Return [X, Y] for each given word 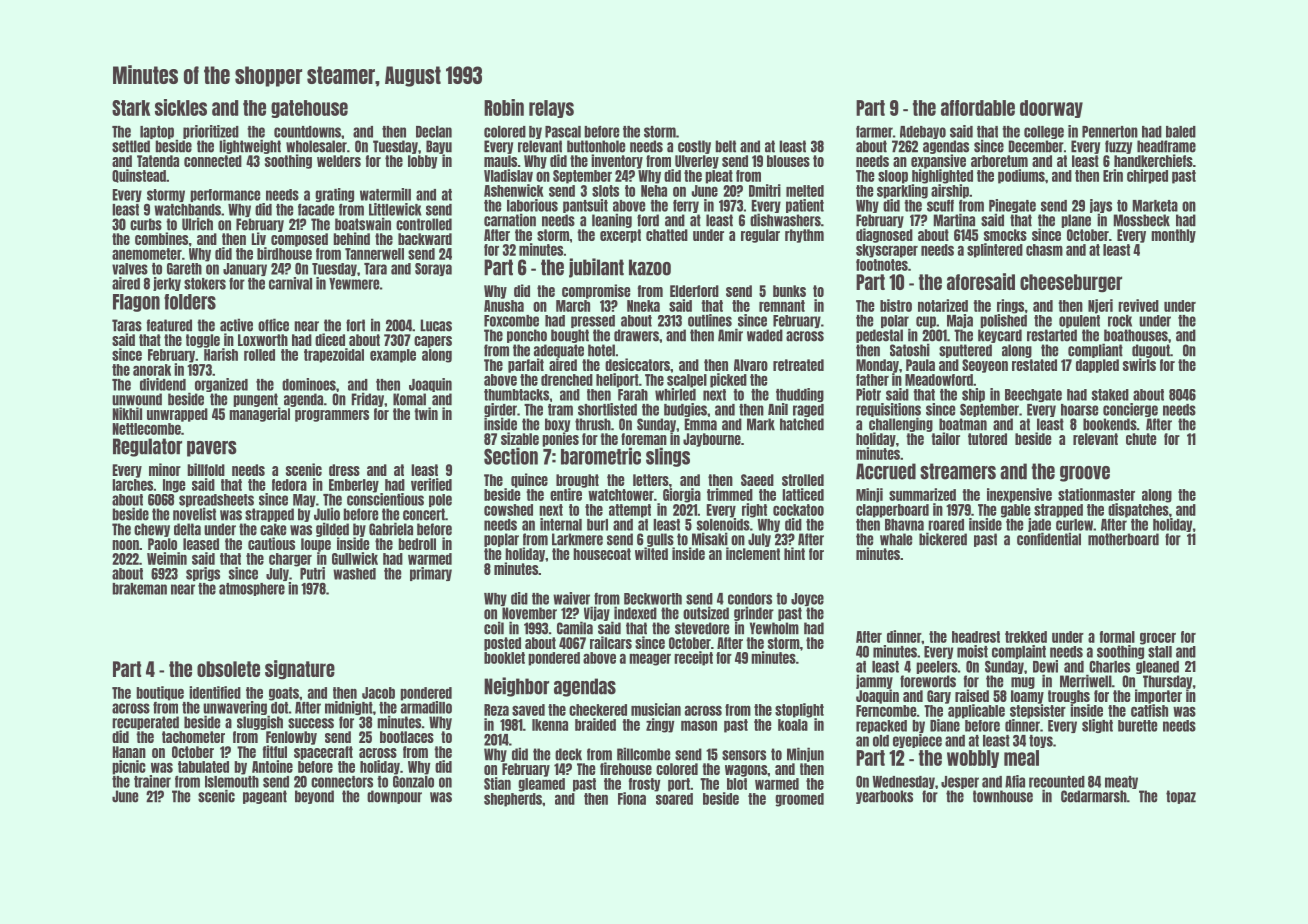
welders [339, 161]
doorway [1051, 109]
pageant [265, 797]
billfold [206, 469]
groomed [799, 800]
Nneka [643, 306]
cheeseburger [1071, 283]
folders [190, 302]
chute [1141, 439]
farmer [874, 131]
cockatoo [798, 510]
